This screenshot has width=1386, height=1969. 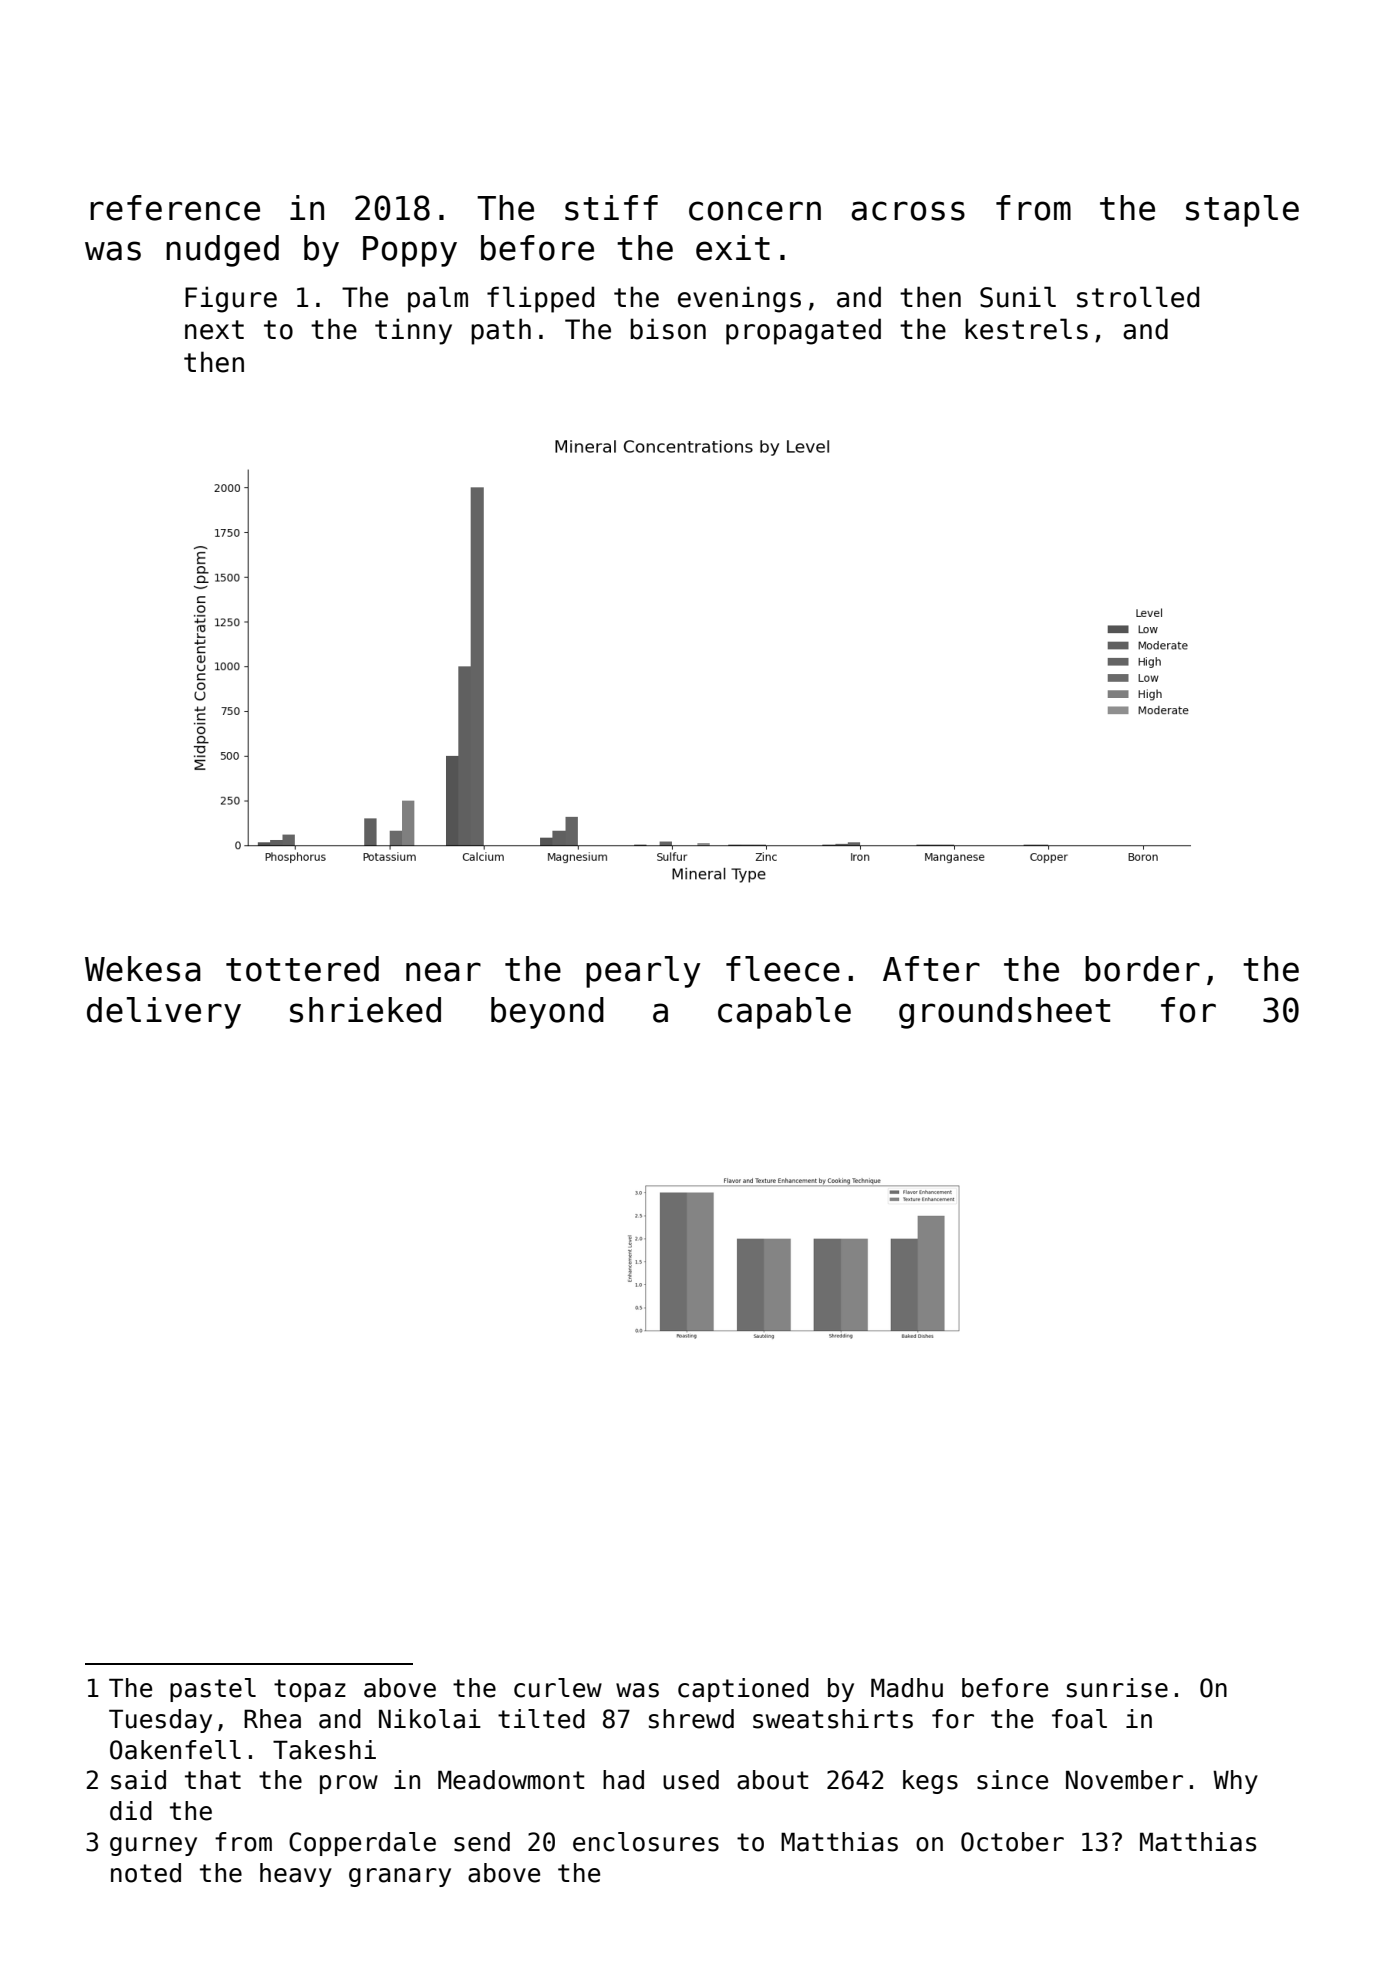 What do you see at coordinates (1026, 329) in the screenshot?
I see `kestrels` at bounding box center [1026, 329].
